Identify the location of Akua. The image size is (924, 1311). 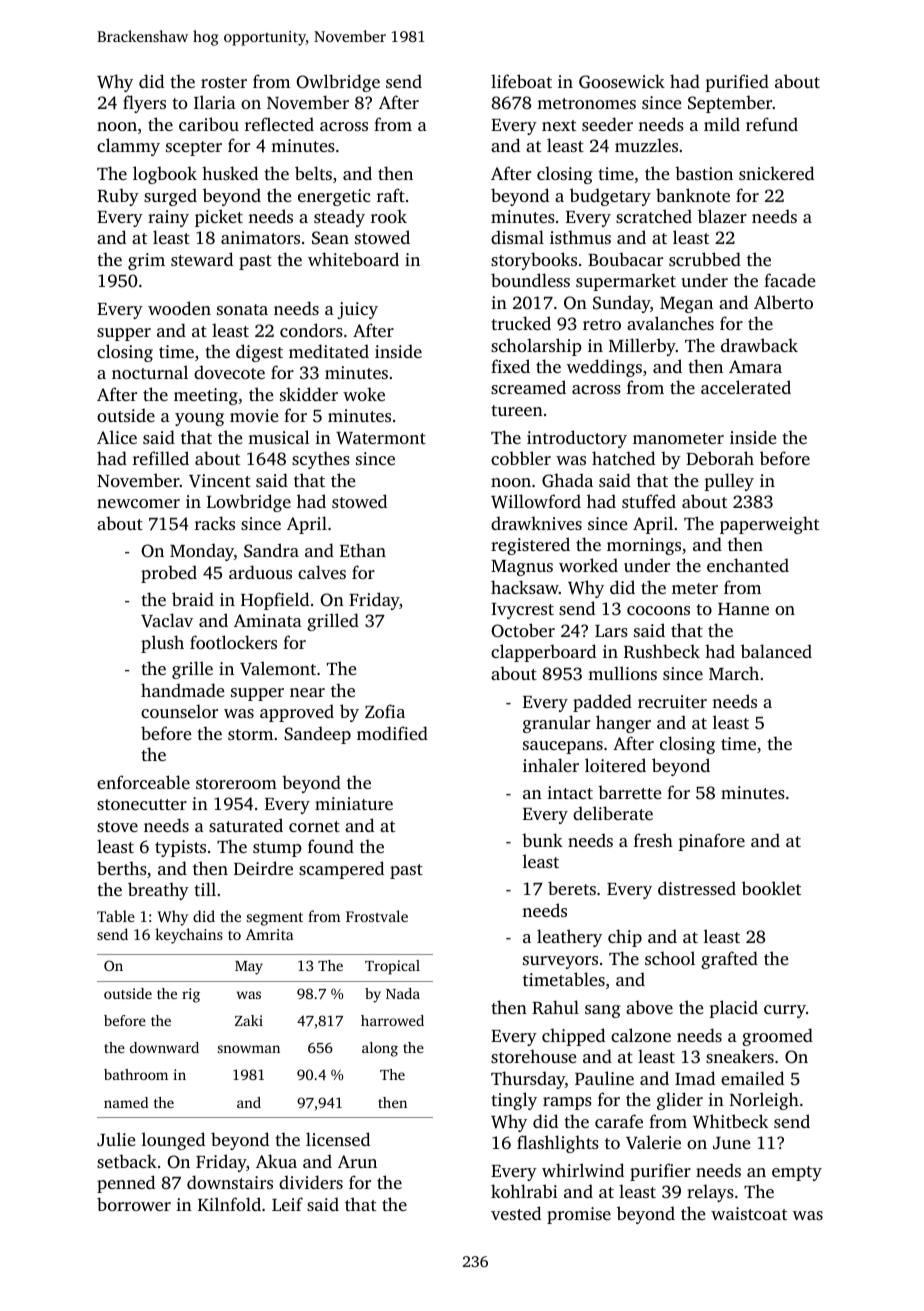
(276, 1161).
